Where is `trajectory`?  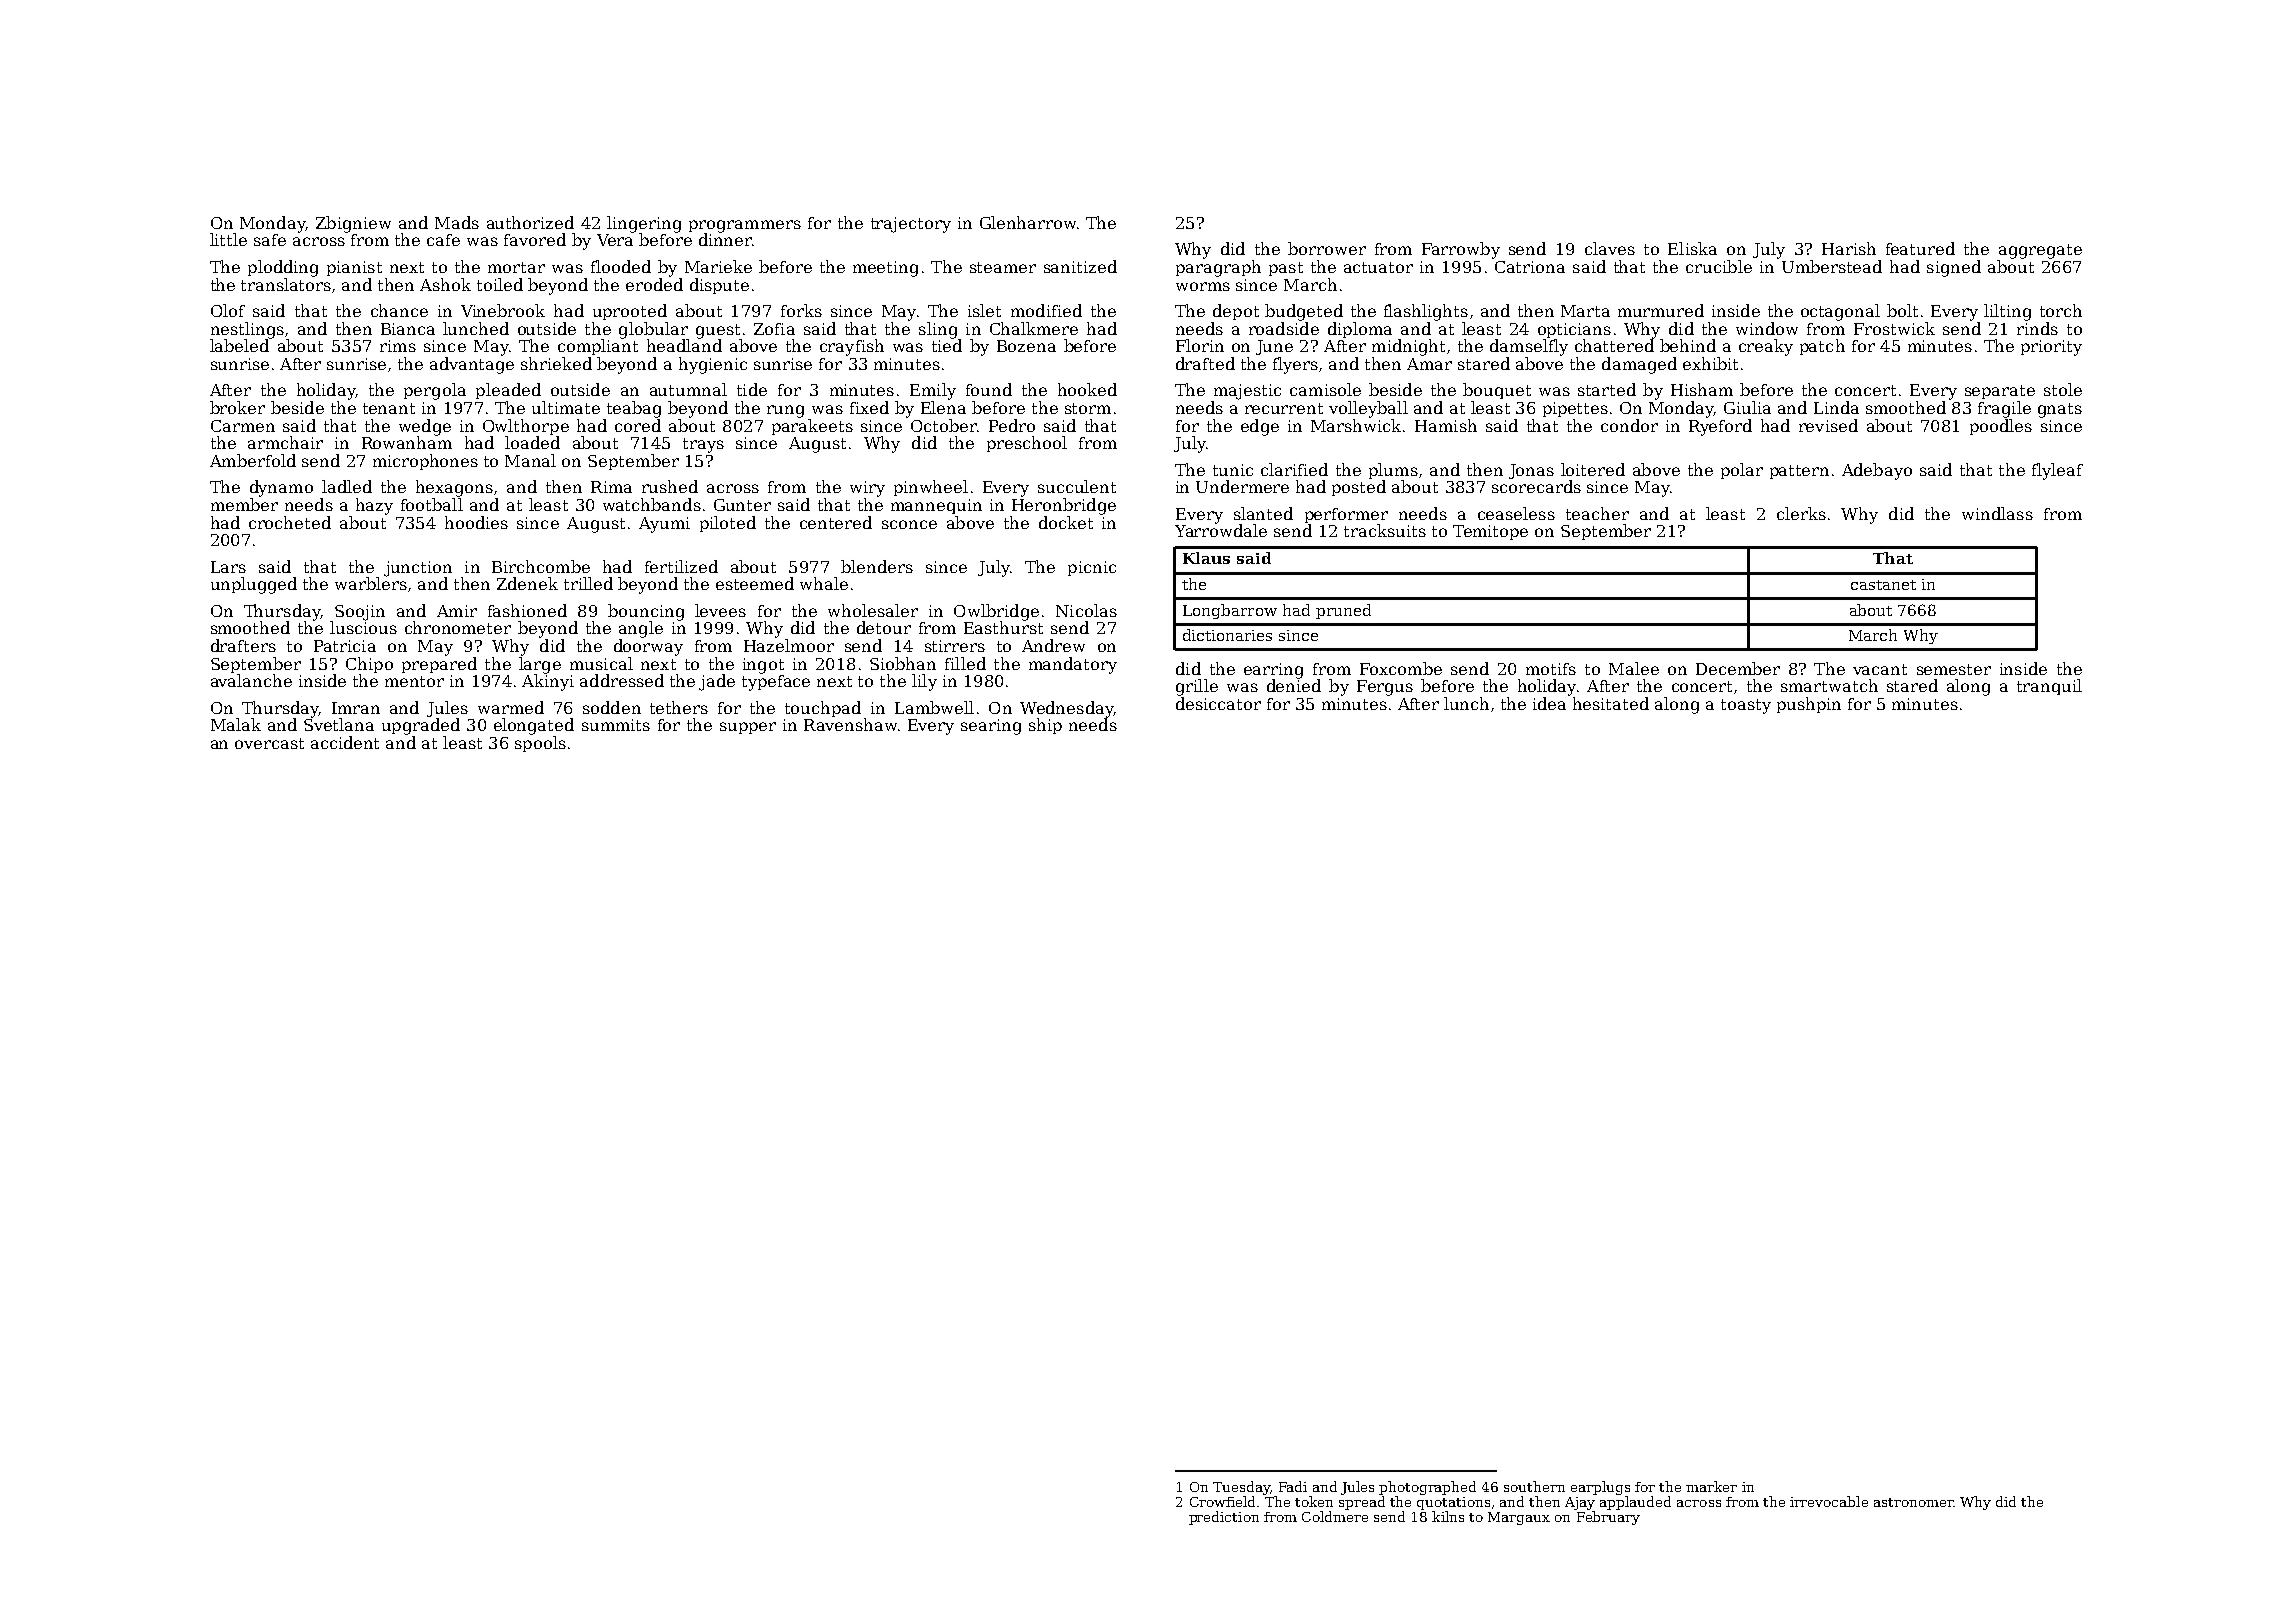 trajectory is located at coordinates (911, 225).
